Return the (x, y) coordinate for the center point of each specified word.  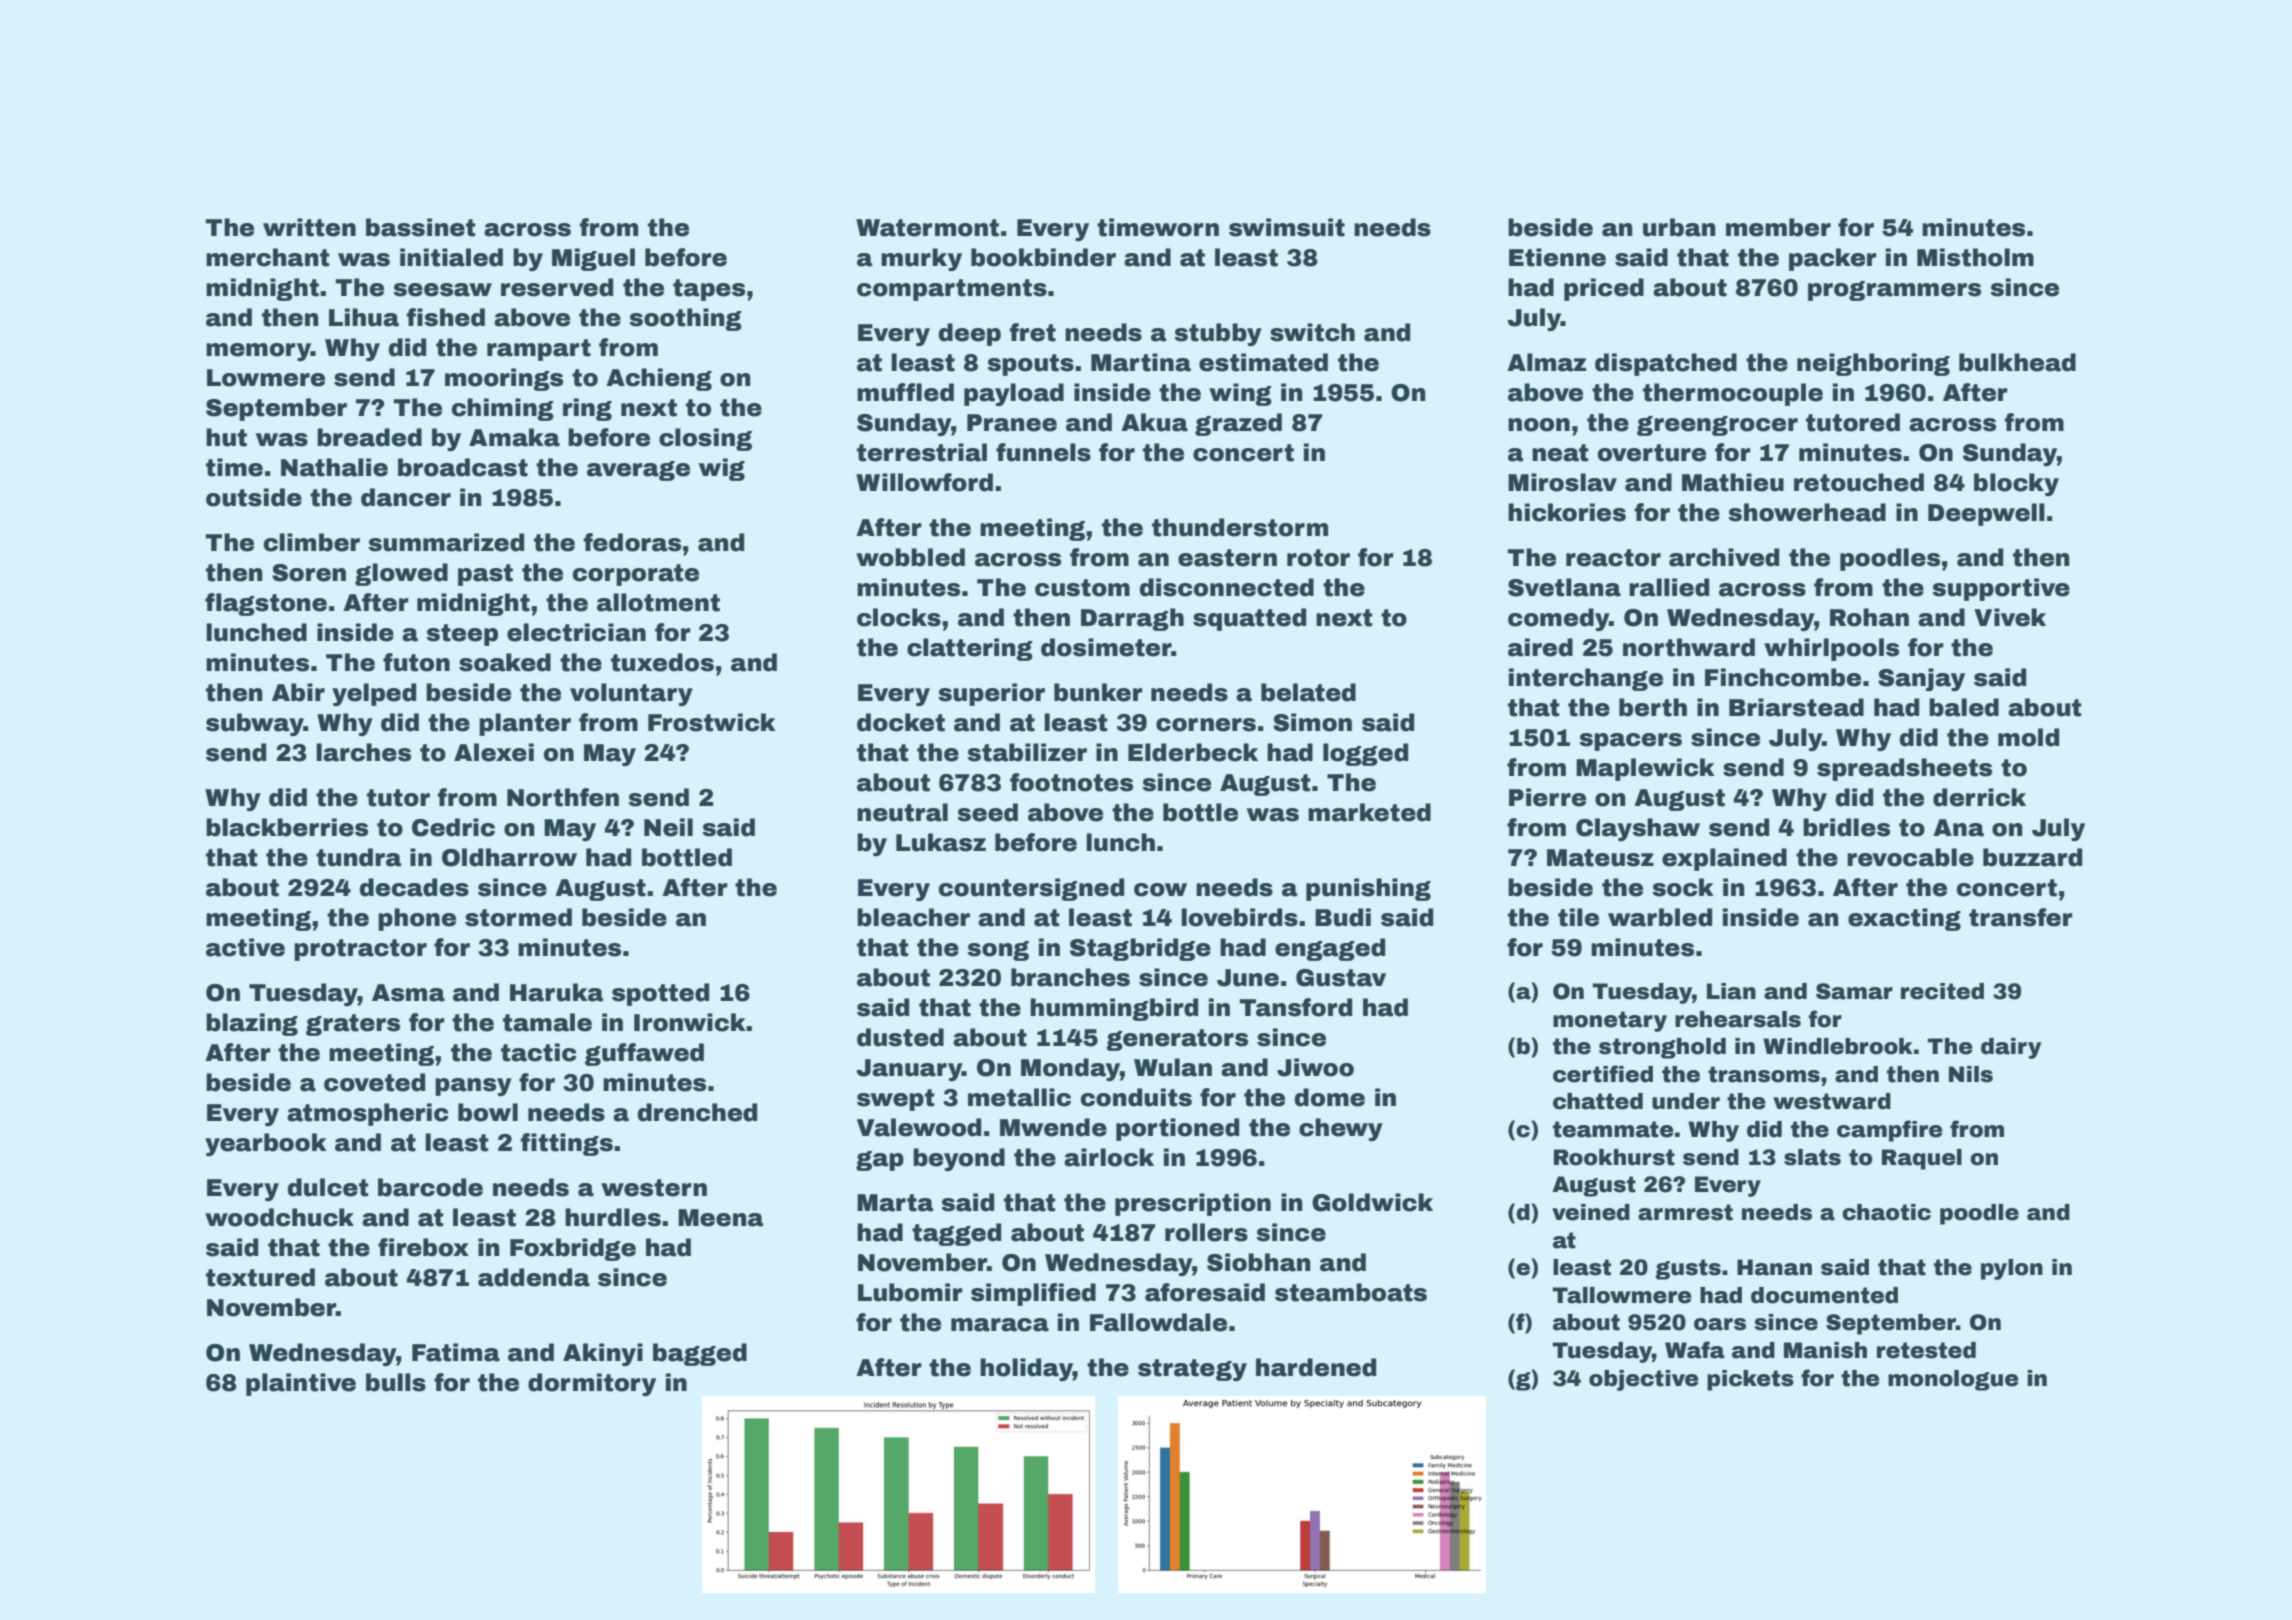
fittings (566, 1144)
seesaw (442, 290)
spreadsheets (1904, 769)
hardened (1316, 1367)
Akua (1154, 422)
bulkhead (2017, 362)
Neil (668, 827)
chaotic (1886, 1212)
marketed (1369, 812)
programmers (1894, 291)
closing (705, 439)
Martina (1141, 362)
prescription (1193, 1204)
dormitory (592, 1384)
